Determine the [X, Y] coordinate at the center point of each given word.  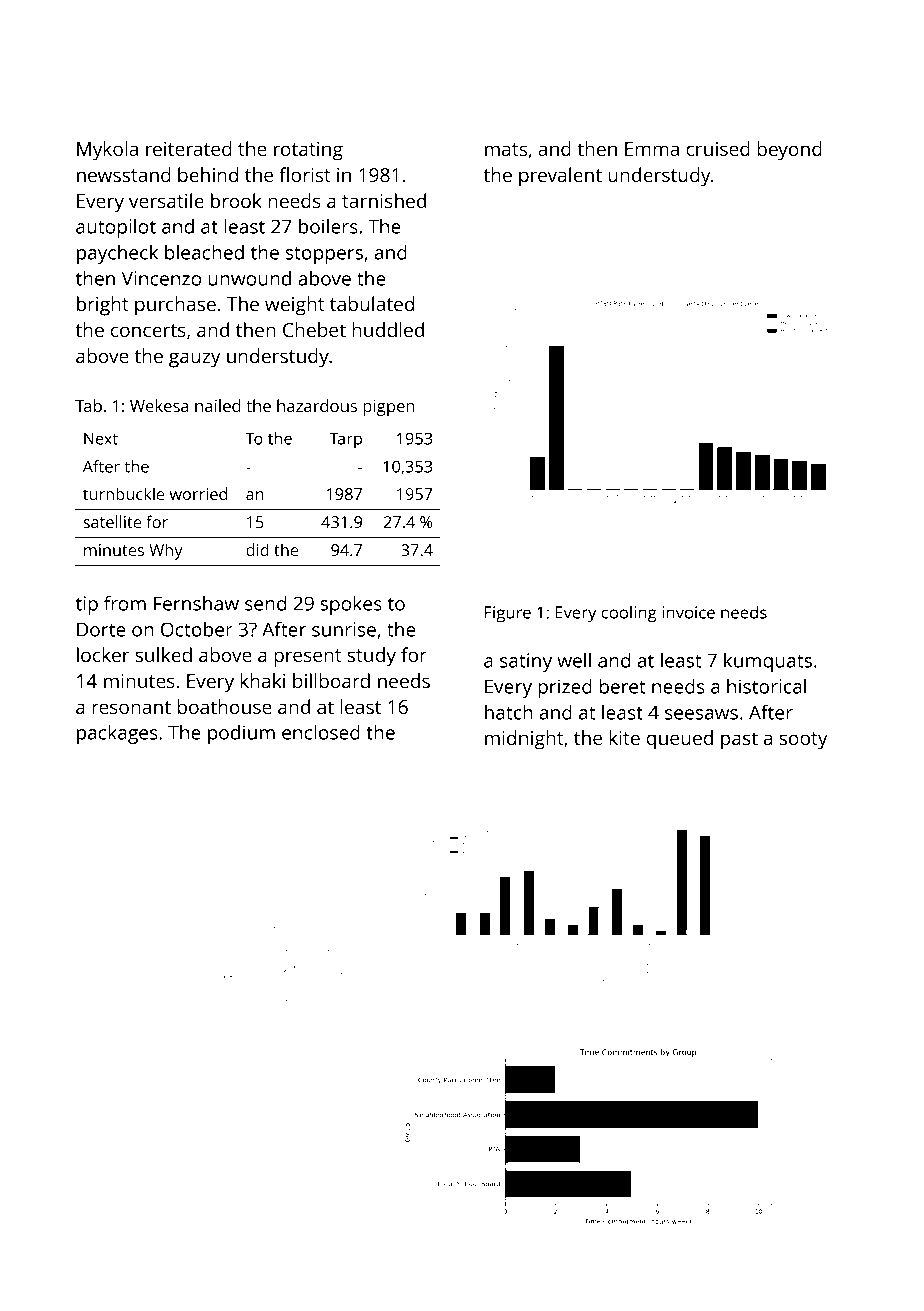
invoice [688, 612]
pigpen [389, 408]
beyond [789, 151]
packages [117, 734]
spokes [351, 605]
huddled [388, 329]
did [257, 549]
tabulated [372, 303]
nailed [218, 405]
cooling [629, 614]
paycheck [117, 254]
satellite [112, 521]
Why [166, 551]
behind [208, 174]
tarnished [384, 200]
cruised [718, 148]
